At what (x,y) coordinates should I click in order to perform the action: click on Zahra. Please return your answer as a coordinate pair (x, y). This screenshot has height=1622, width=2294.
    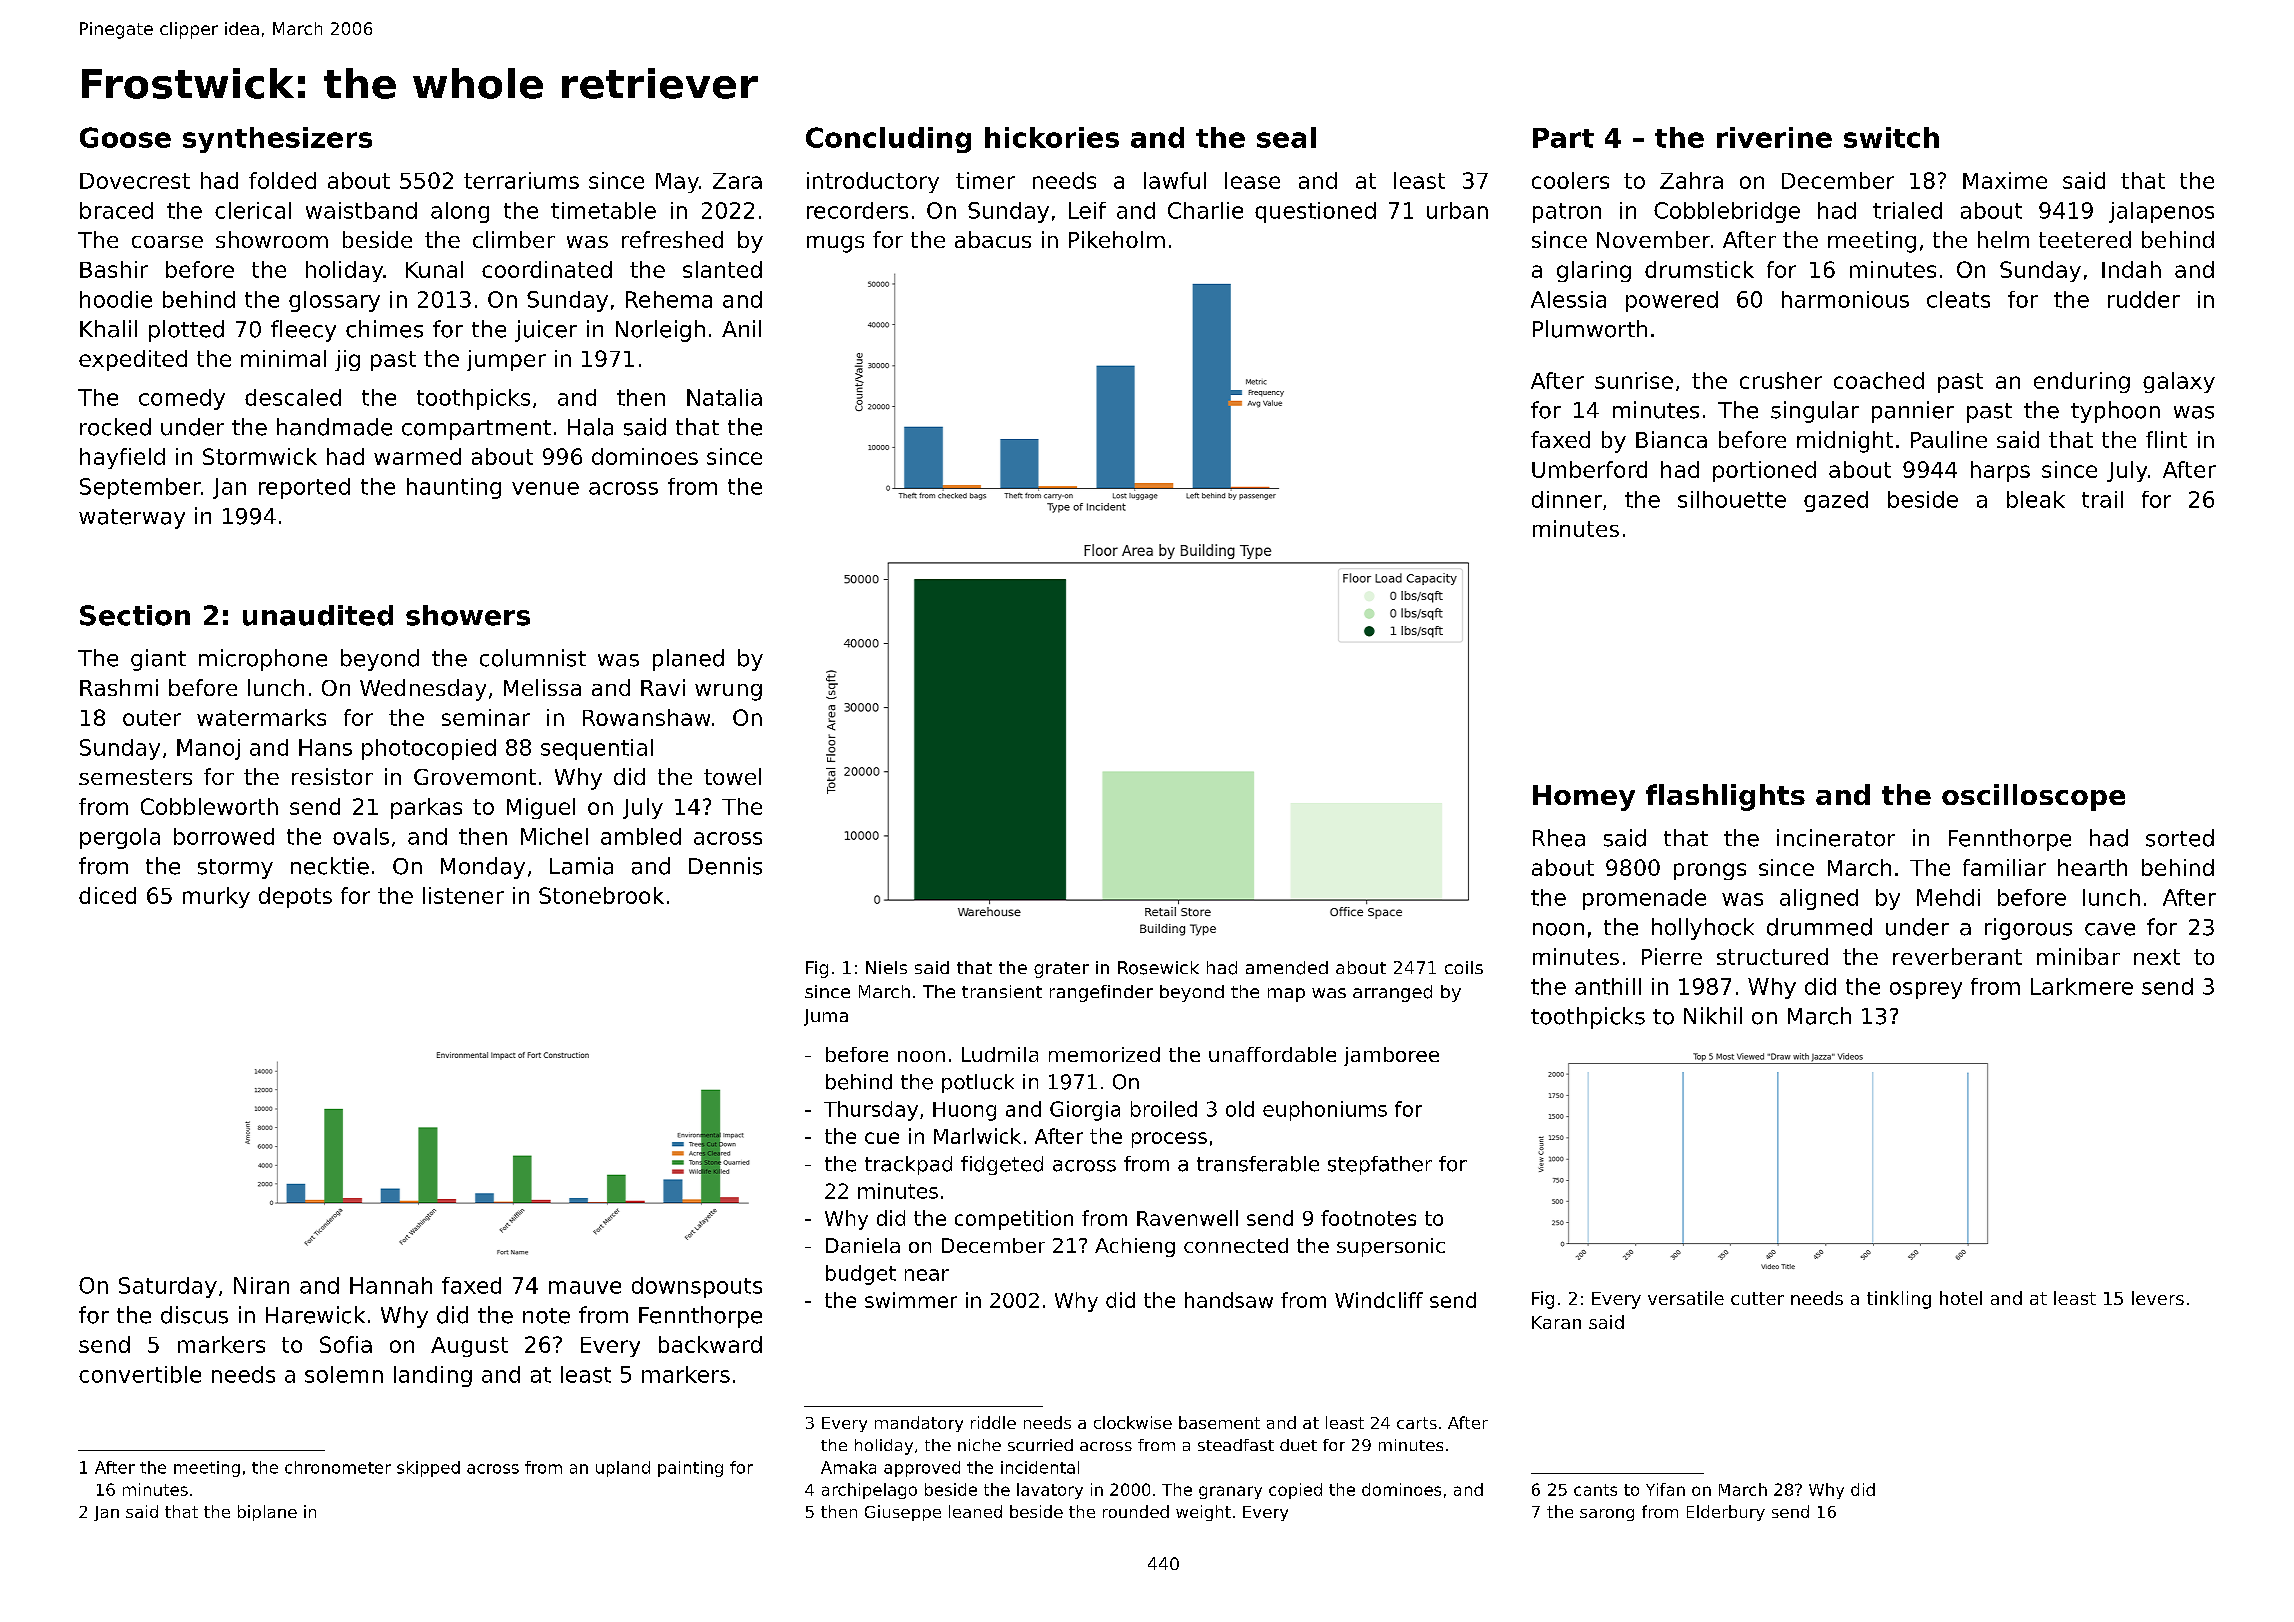
    Looking at the image, I should click on (1691, 180).
